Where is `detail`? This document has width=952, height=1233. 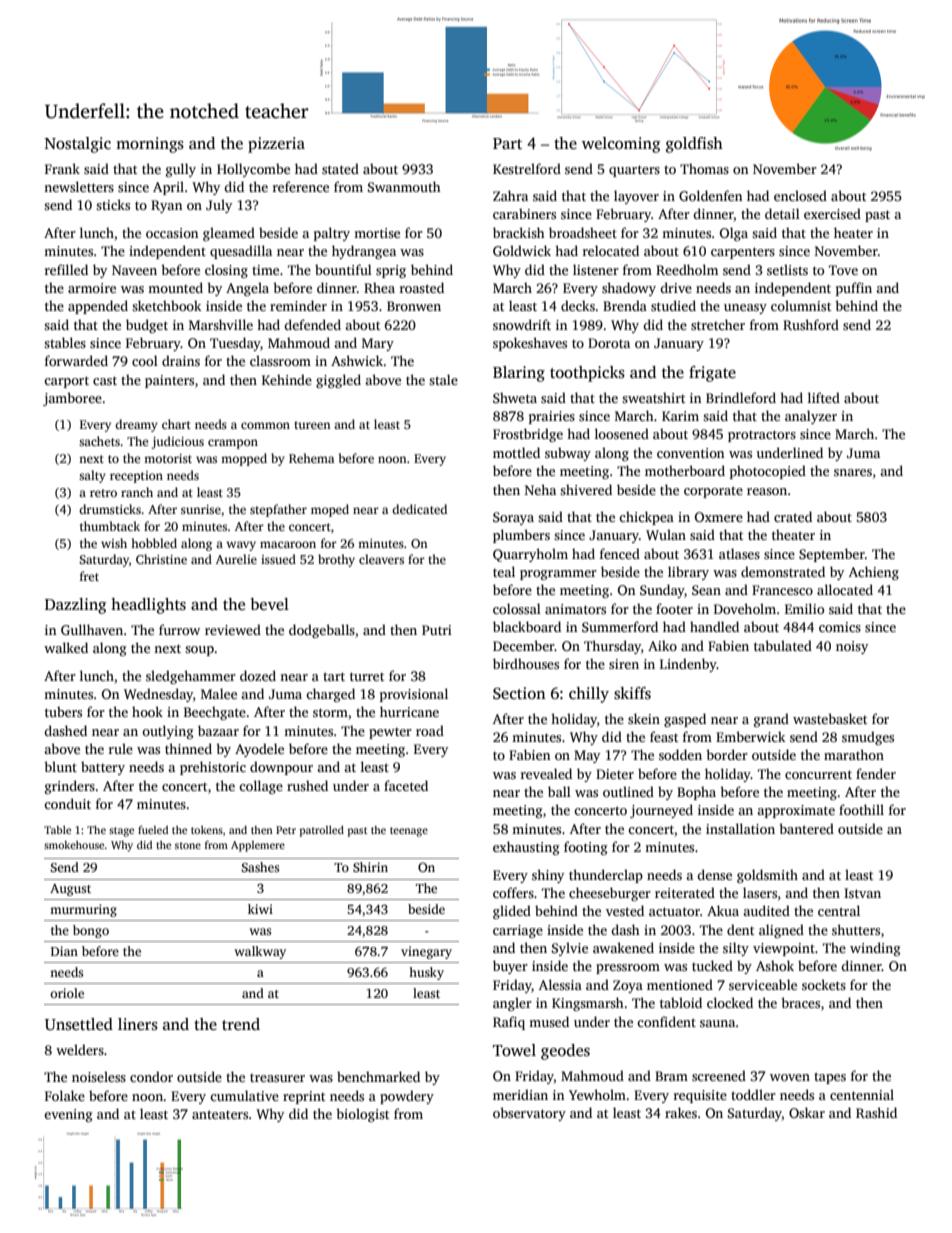 detail is located at coordinates (782, 213).
